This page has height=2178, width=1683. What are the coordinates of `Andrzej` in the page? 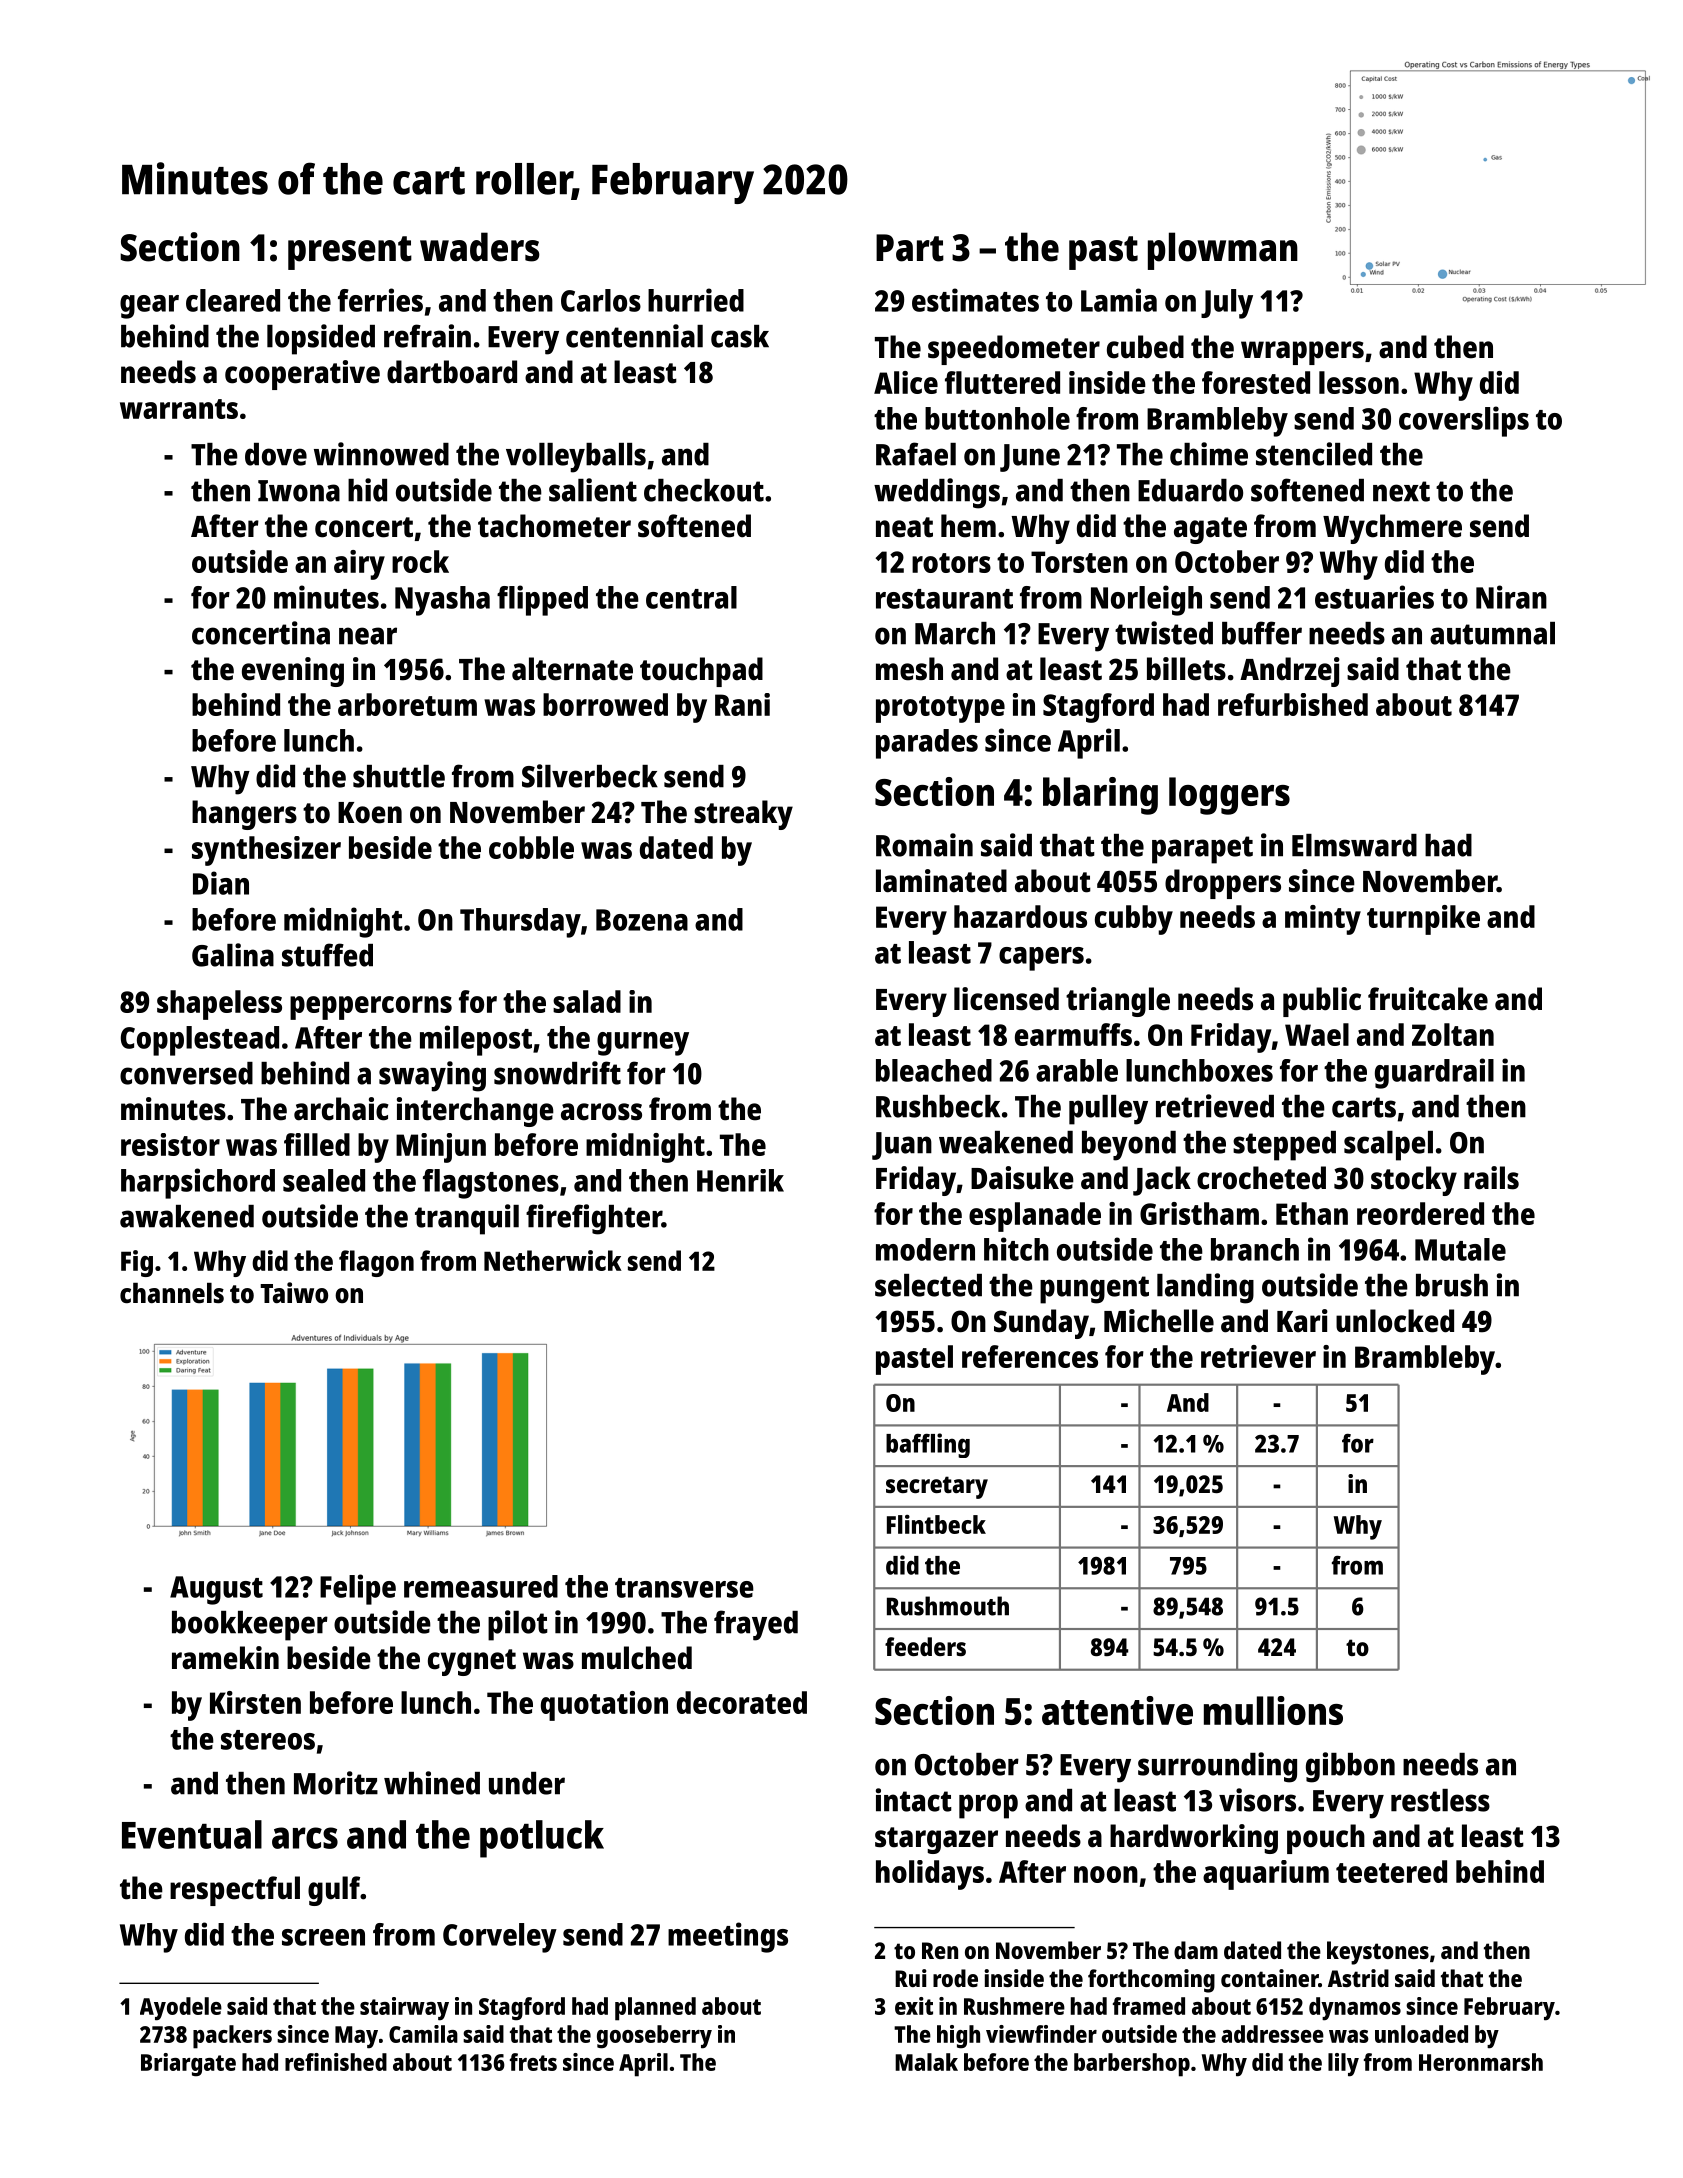 It's located at (1290, 672).
